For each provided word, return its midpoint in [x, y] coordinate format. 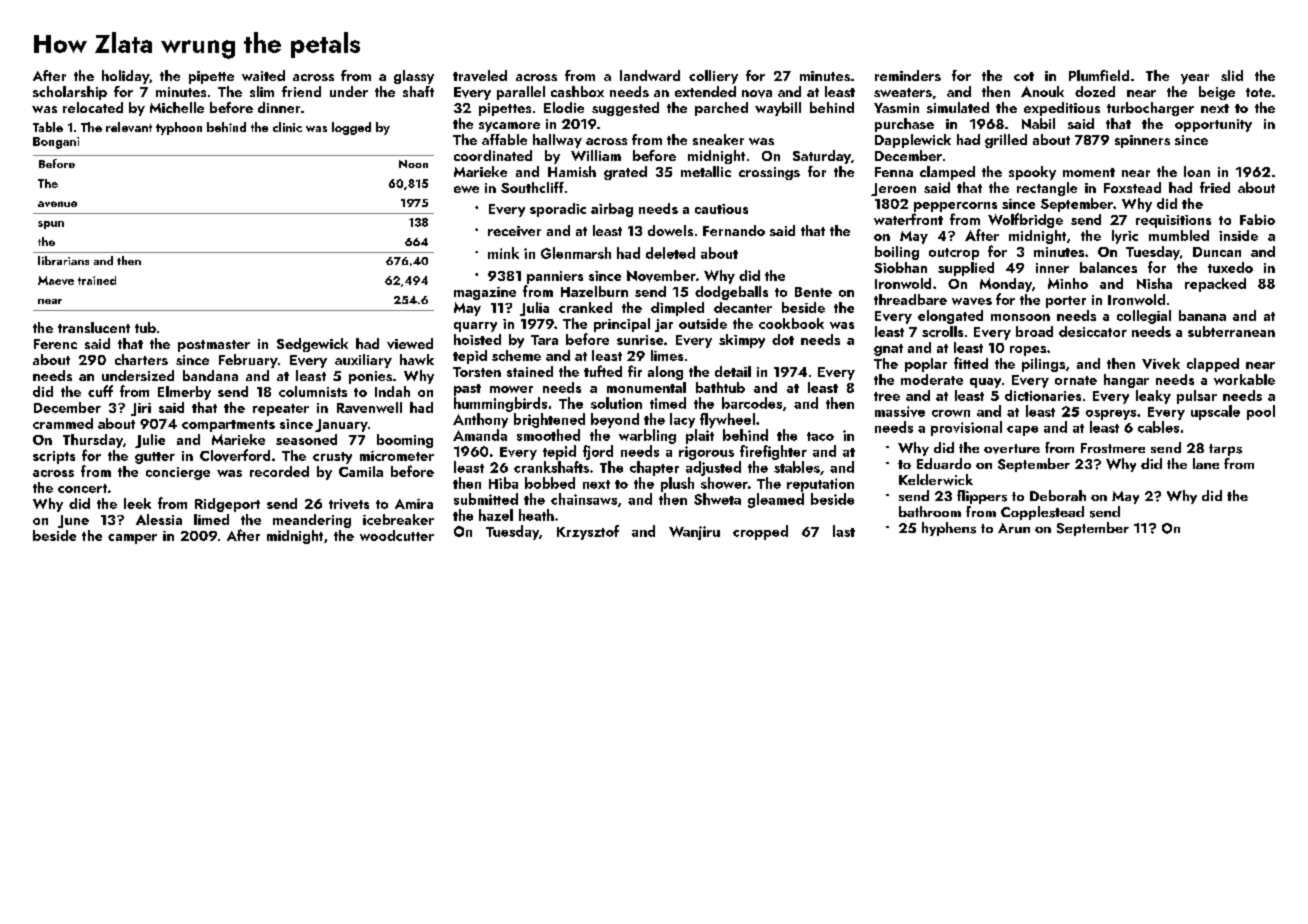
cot [1024, 76]
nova [757, 94]
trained [97, 280]
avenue [57, 204]
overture [1012, 449]
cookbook [791, 323]
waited [263, 75]
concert [82, 488]
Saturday [822, 157]
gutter [155, 458]
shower [724, 483]
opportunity [1213, 125]
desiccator [1093, 331]
